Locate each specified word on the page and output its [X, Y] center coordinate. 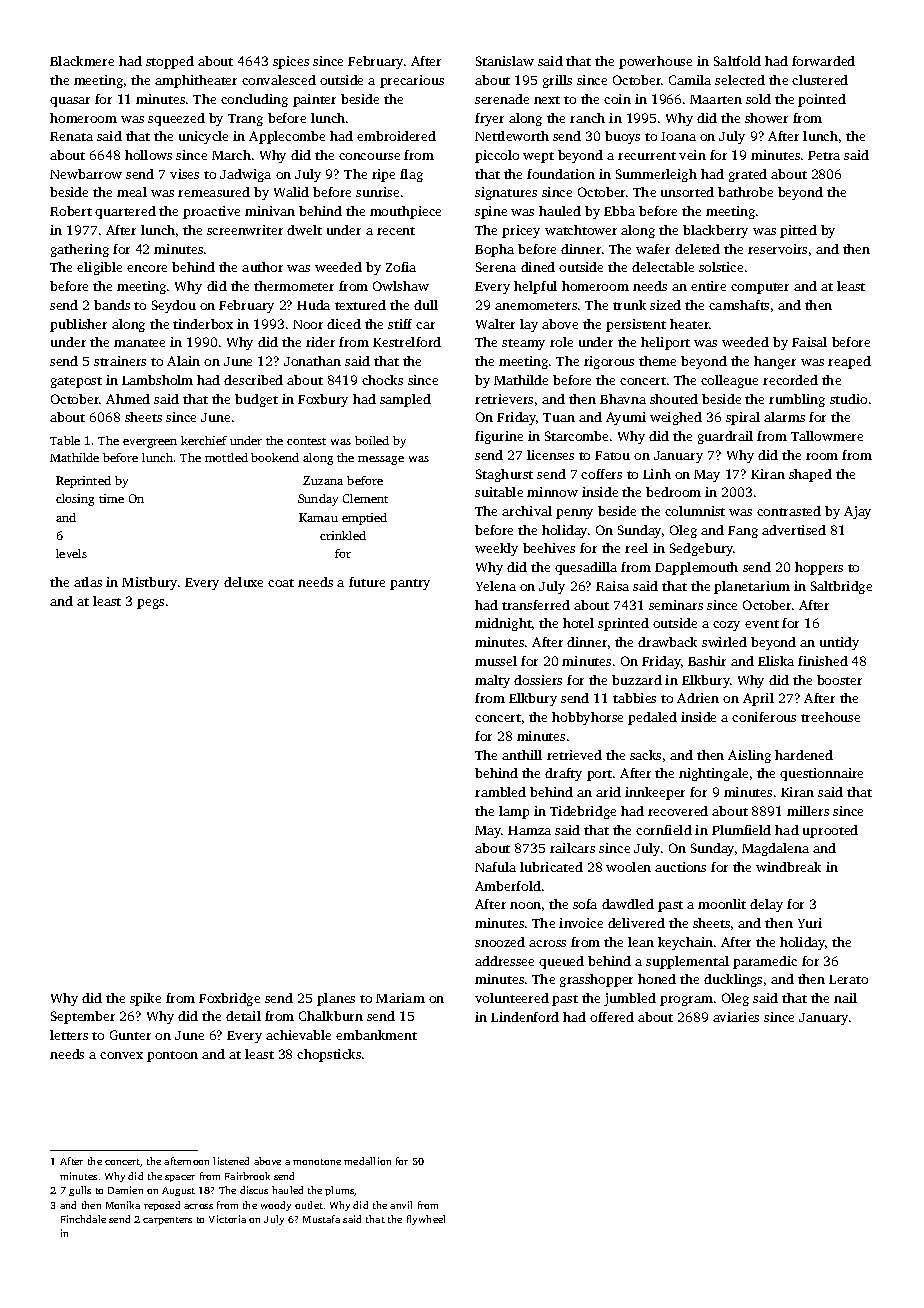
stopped [170, 62]
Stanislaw [505, 61]
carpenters [167, 1221]
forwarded [823, 61]
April [758, 699]
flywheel [426, 1220]
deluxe [243, 582]
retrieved [574, 755]
